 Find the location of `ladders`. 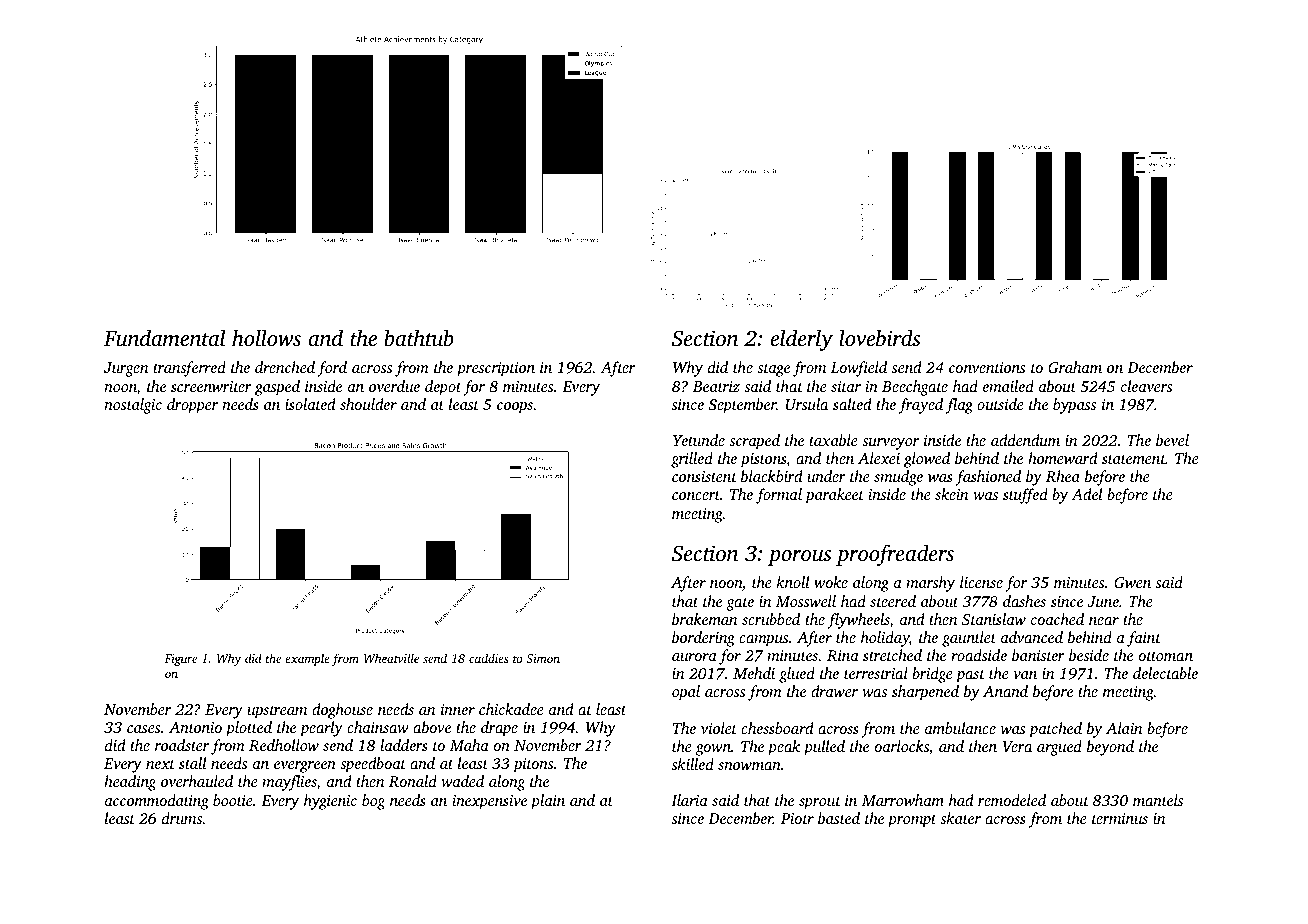

ladders is located at coordinates (404, 745).
